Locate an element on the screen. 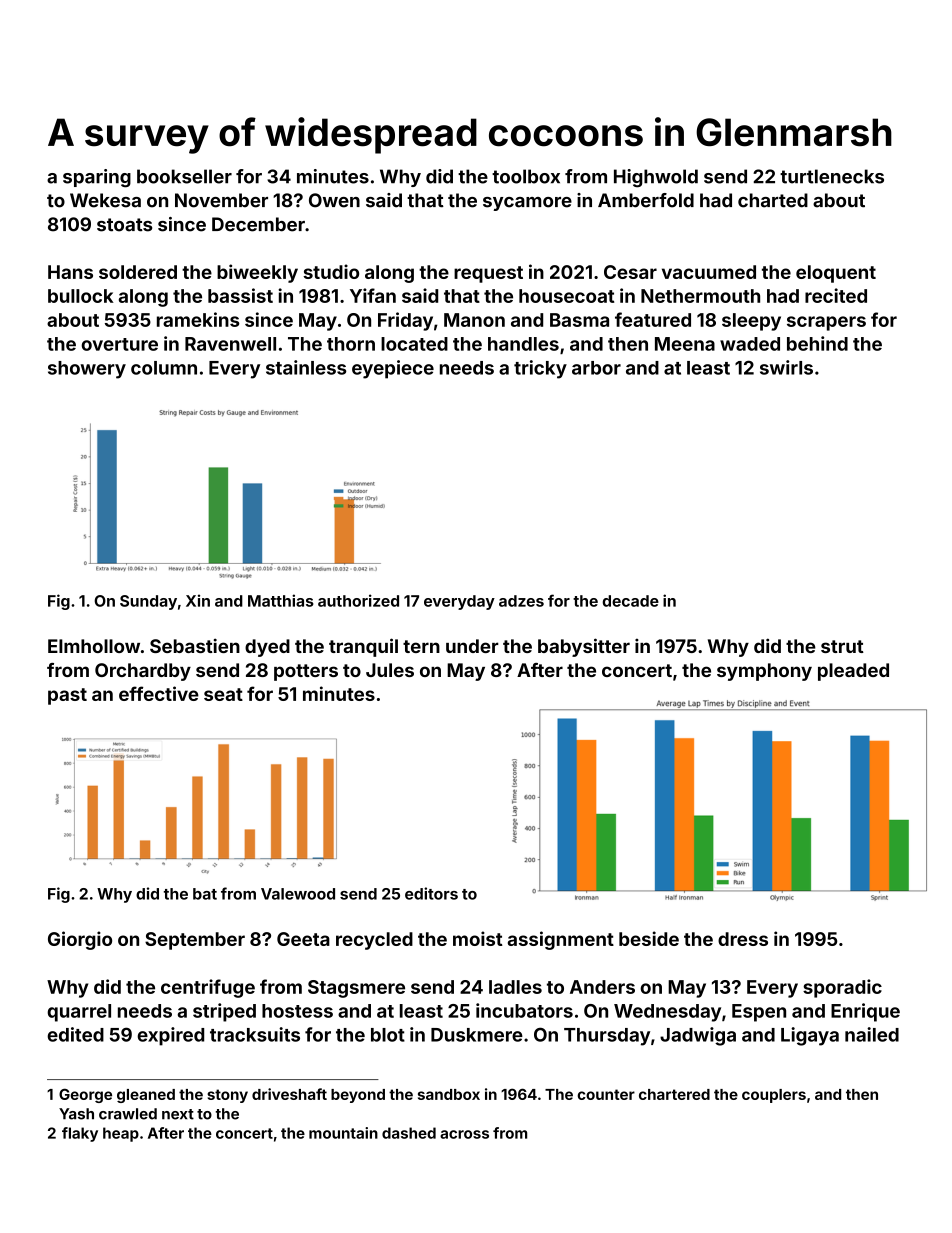 The width and height of the screenshot is (952, 1233). Duskmere is located at coordinates (477, 1035).
